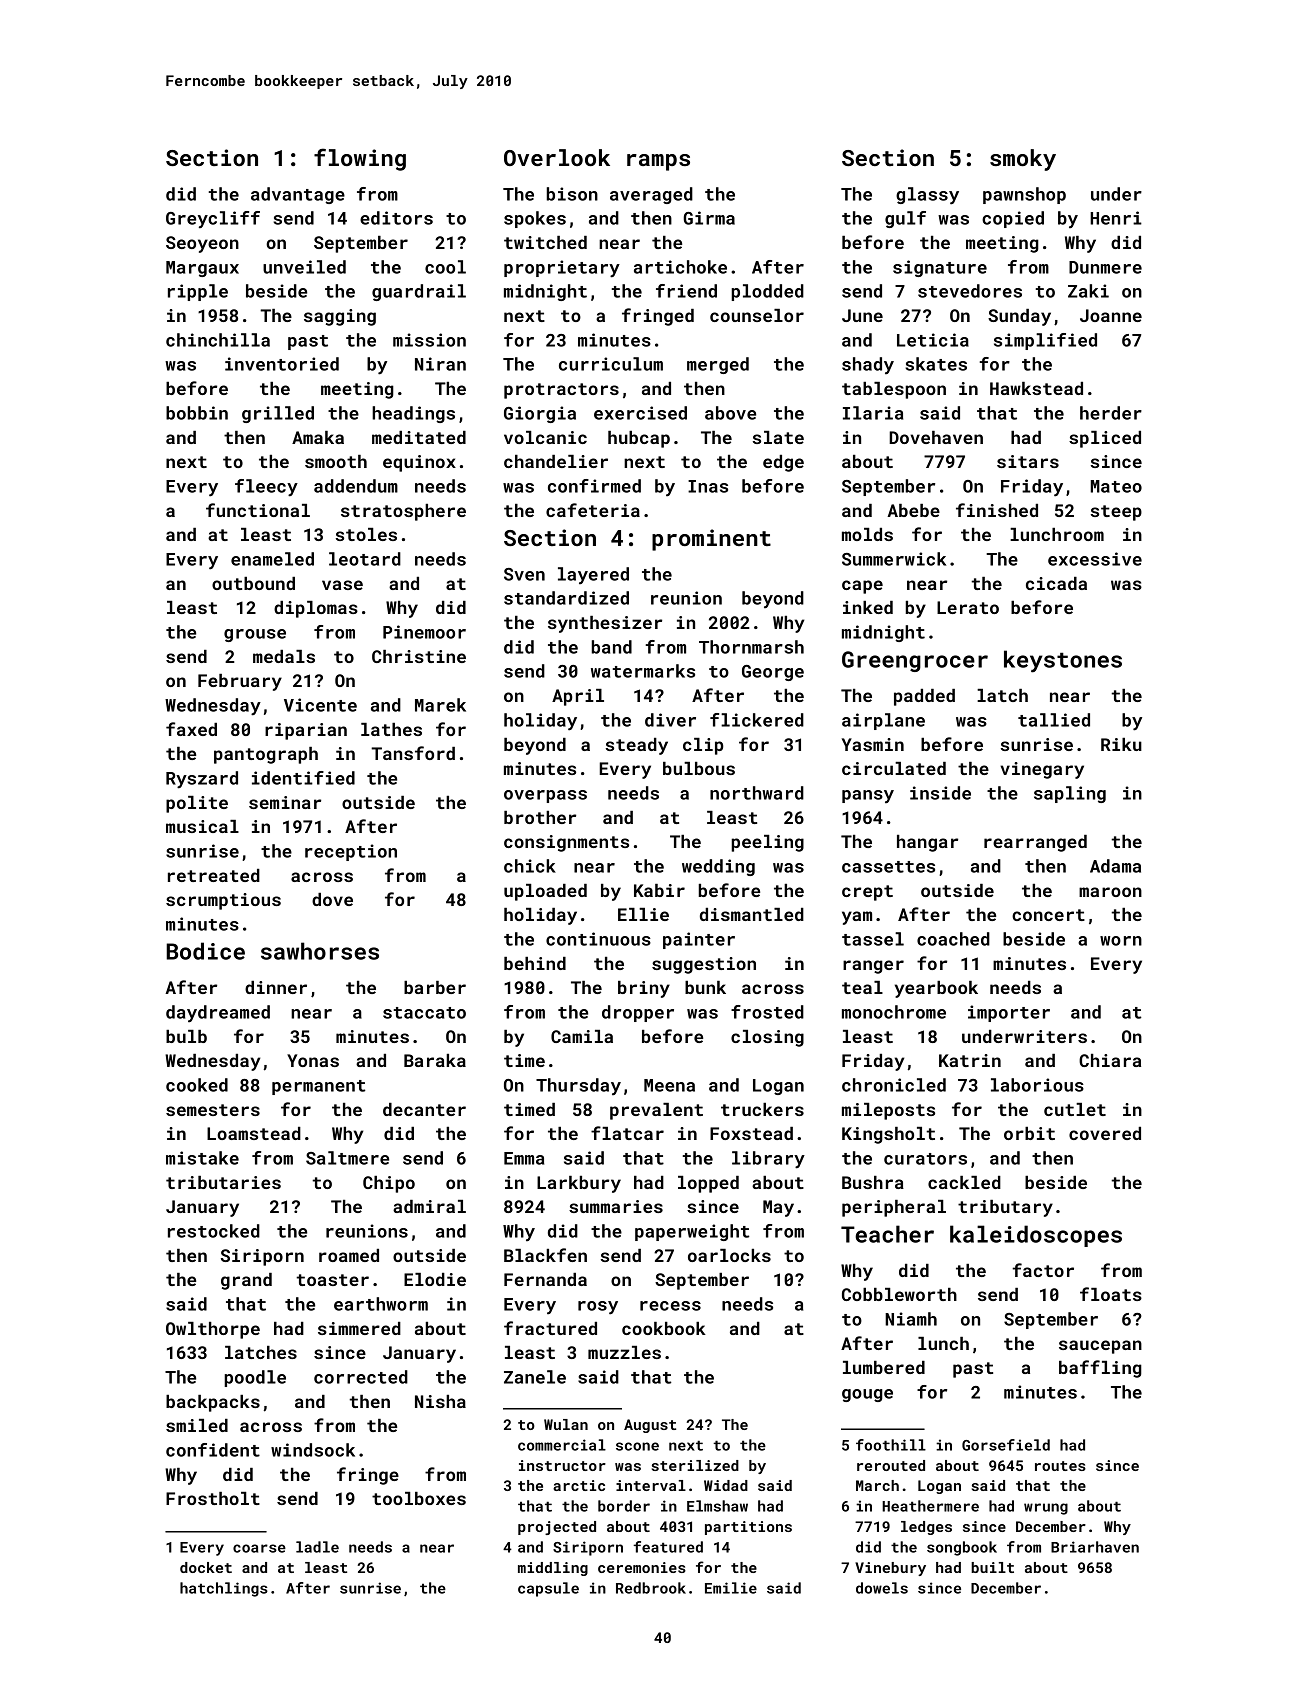 This screenshot has height=1693, width=1308. Describe the element at coordinates (1063, 661) in the screenshot. I see `keystones` at that location.
